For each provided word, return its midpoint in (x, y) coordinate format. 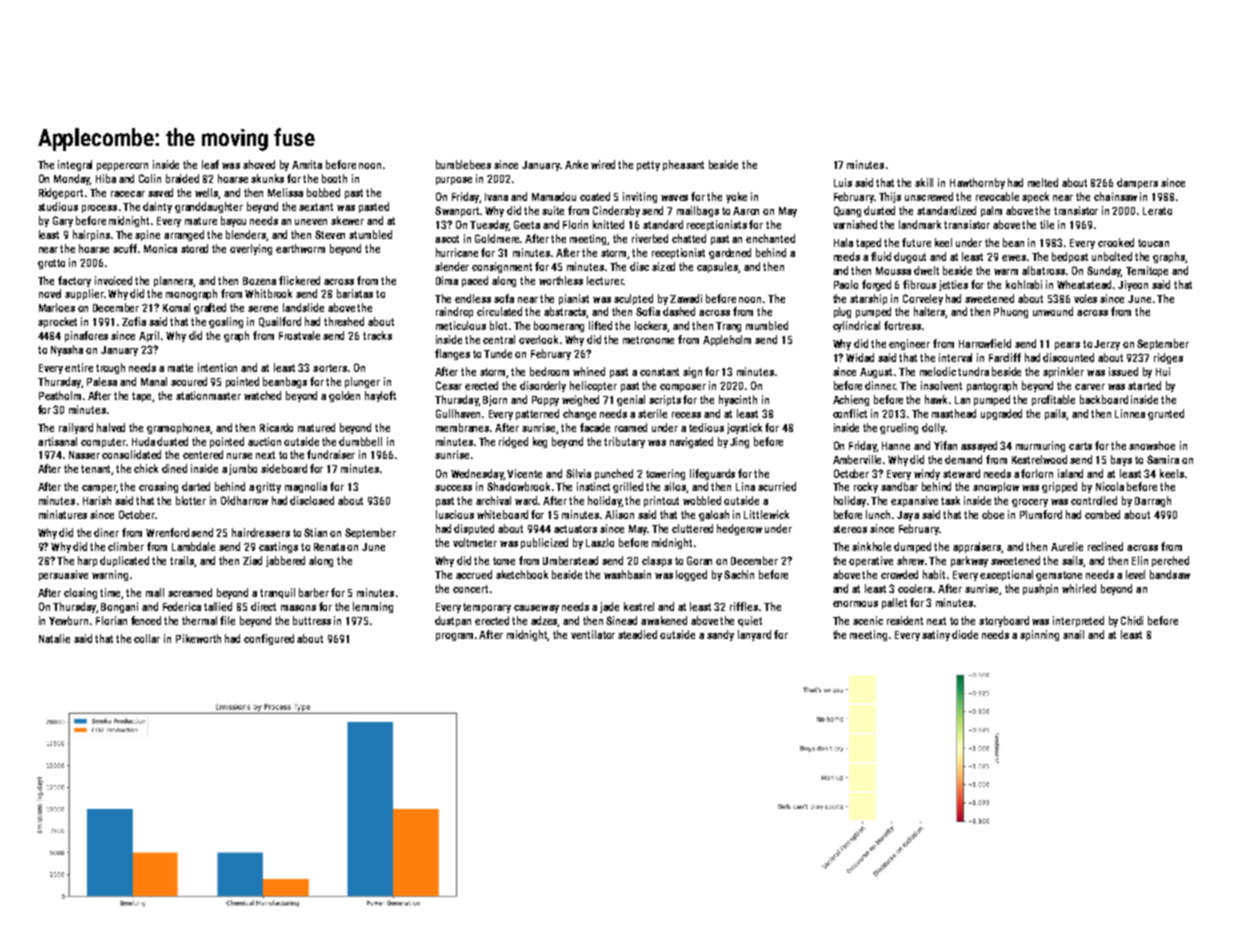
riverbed (650, 238)
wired (603, 164)
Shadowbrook (518, 486)
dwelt (926, 270)
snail (1073, 634)
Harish (97, 500)
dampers (1137, 183)
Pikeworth (198, 638)
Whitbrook (268, 293)
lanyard (754, 635)
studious (58, 206)
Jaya (908, 516)
